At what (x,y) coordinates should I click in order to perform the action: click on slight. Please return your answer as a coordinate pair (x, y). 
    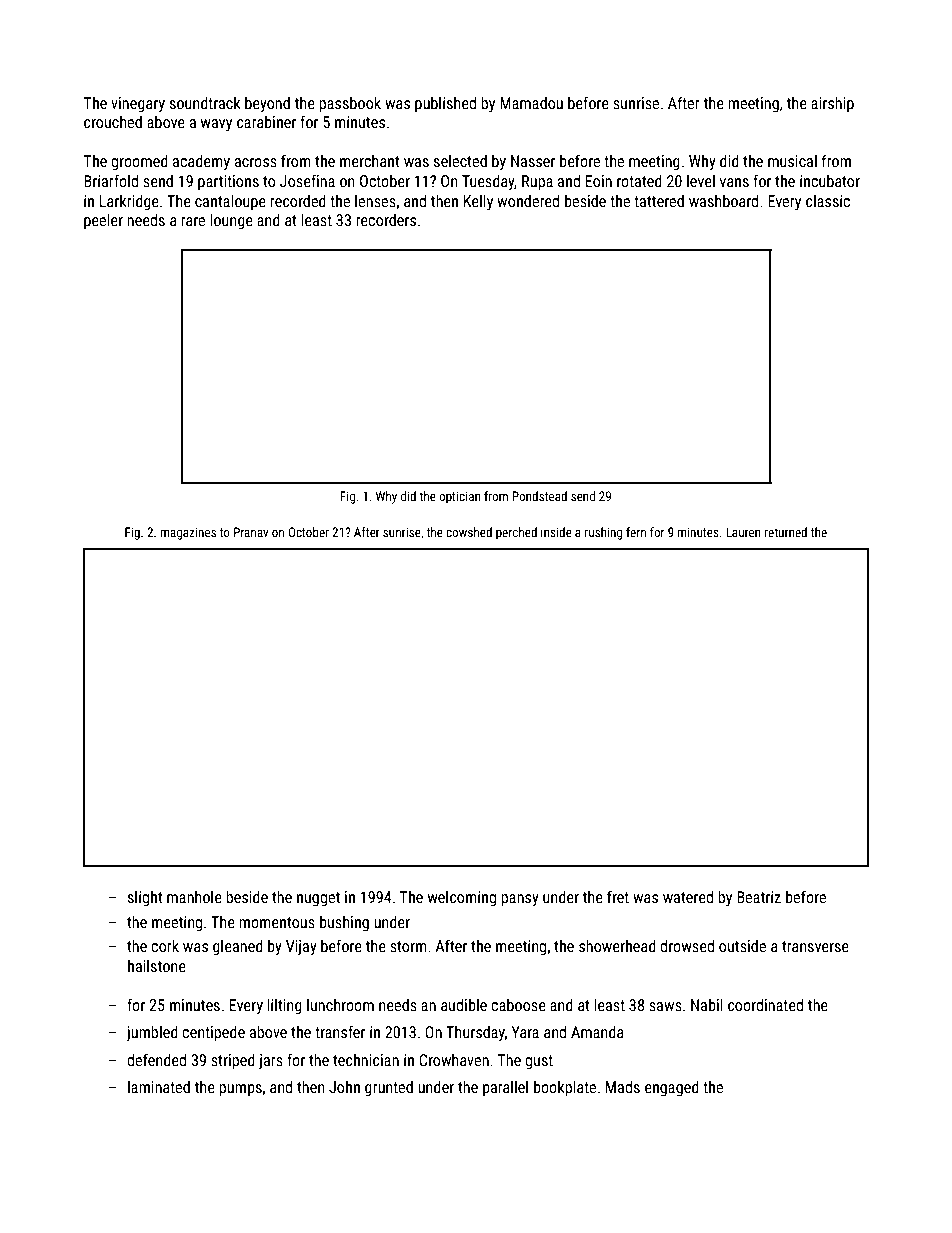
    Looking at the image, I should click on (145, 898).
